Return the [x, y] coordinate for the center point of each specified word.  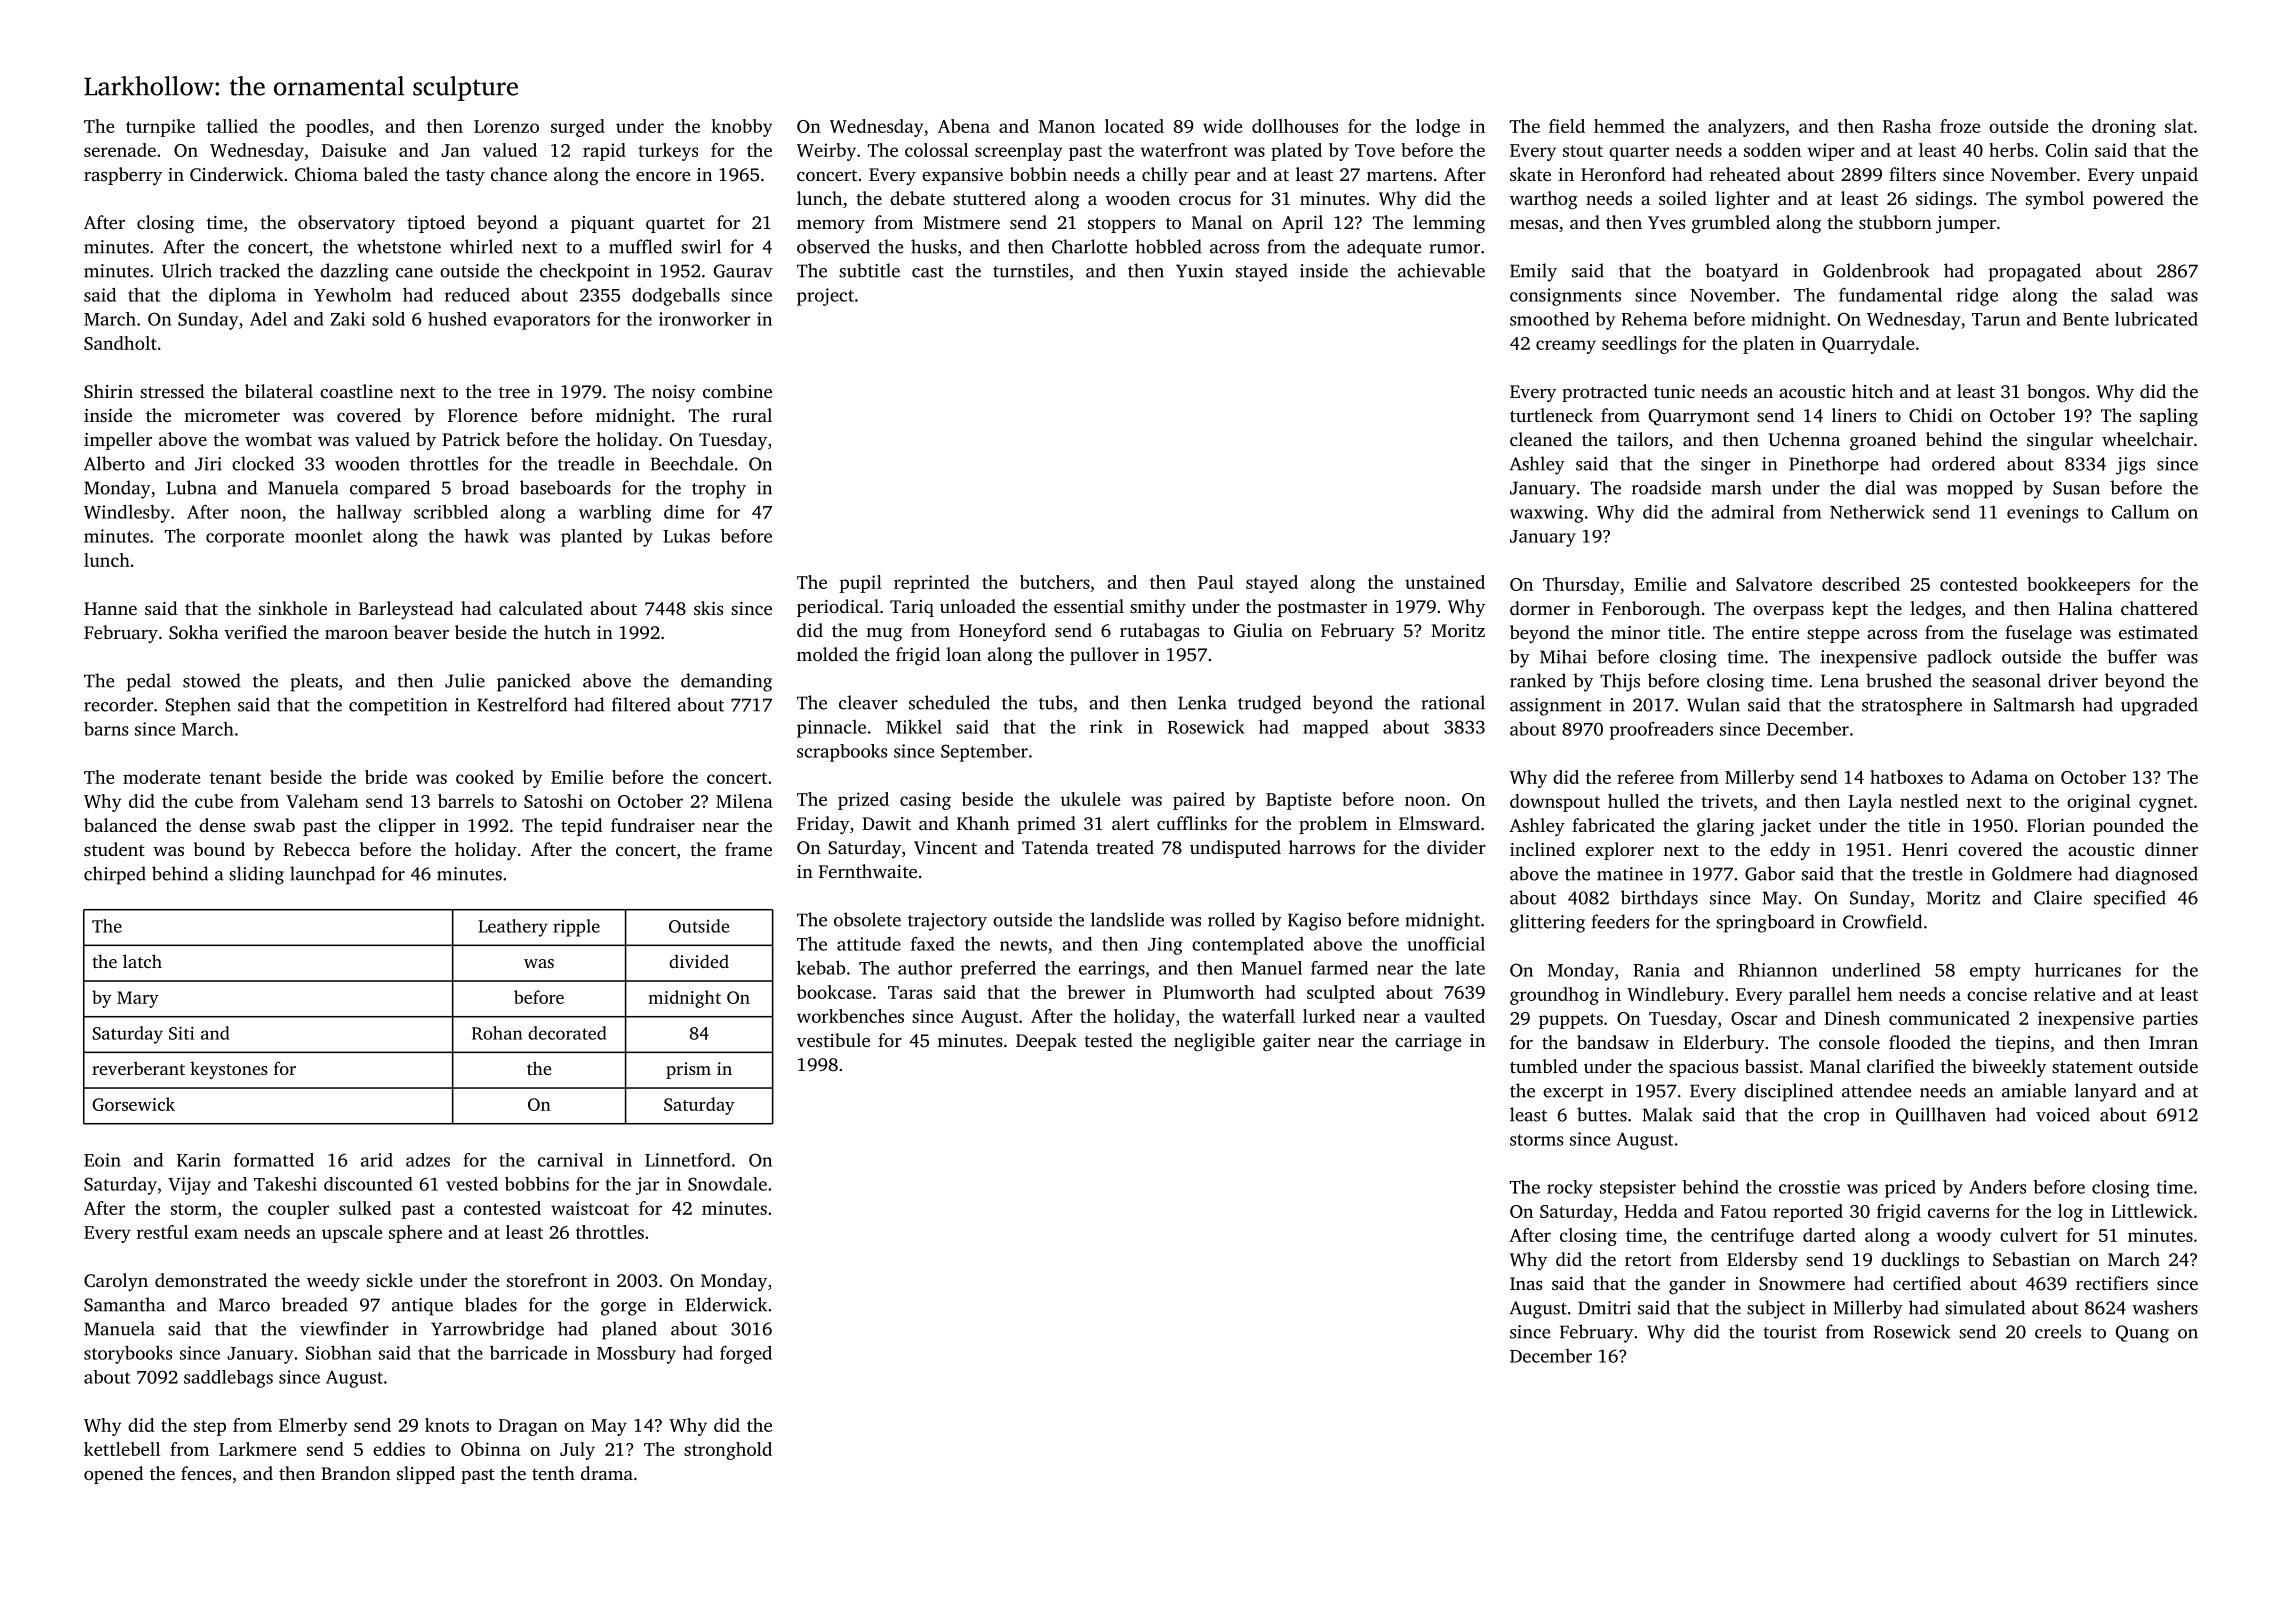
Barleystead [406, 610]
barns [106, 729]
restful [162, 1232]
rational [1453, 702]
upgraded [2159, 706]
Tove [1375, 150]
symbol [2055, 200]
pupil [860, 584]
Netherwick [1877, 512]
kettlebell [122, 1449]
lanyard [2106, 1092]
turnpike [160, 128]
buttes [1602, 1114]
